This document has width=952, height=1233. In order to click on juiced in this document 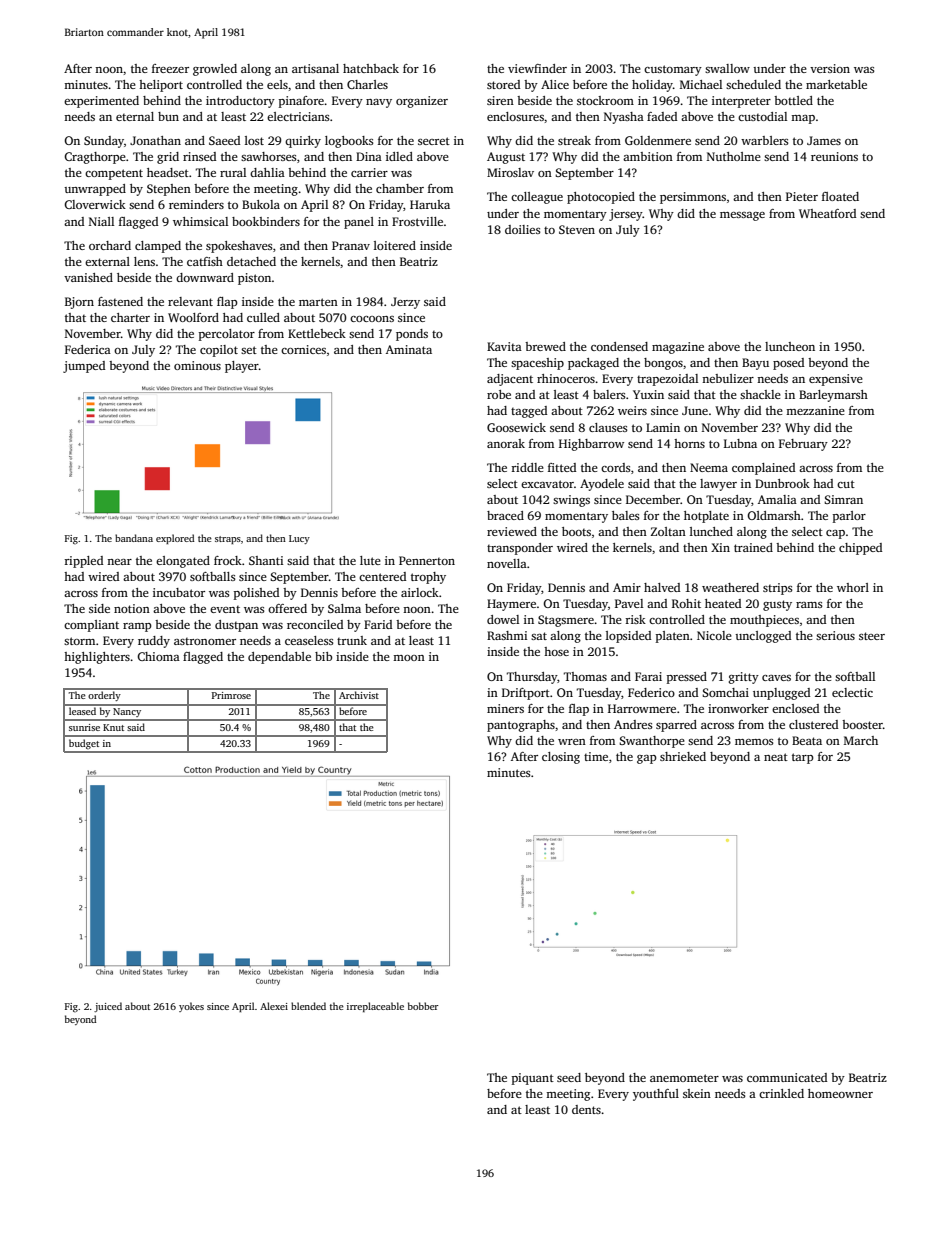, I will do `click(108, 1007)`.
